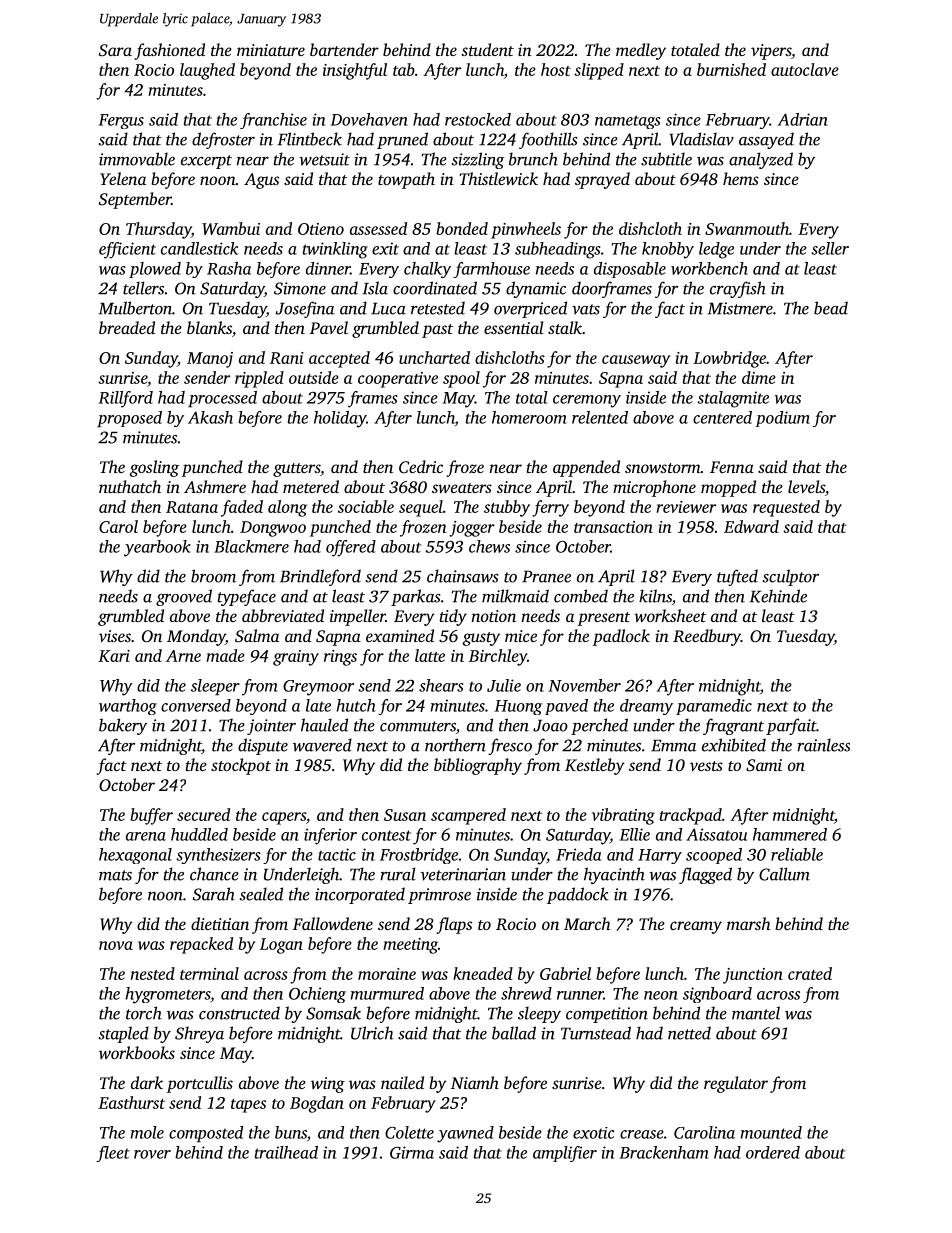 The height and width of the image is (1233, 952). I want to click on northern, so click(455, 745).
